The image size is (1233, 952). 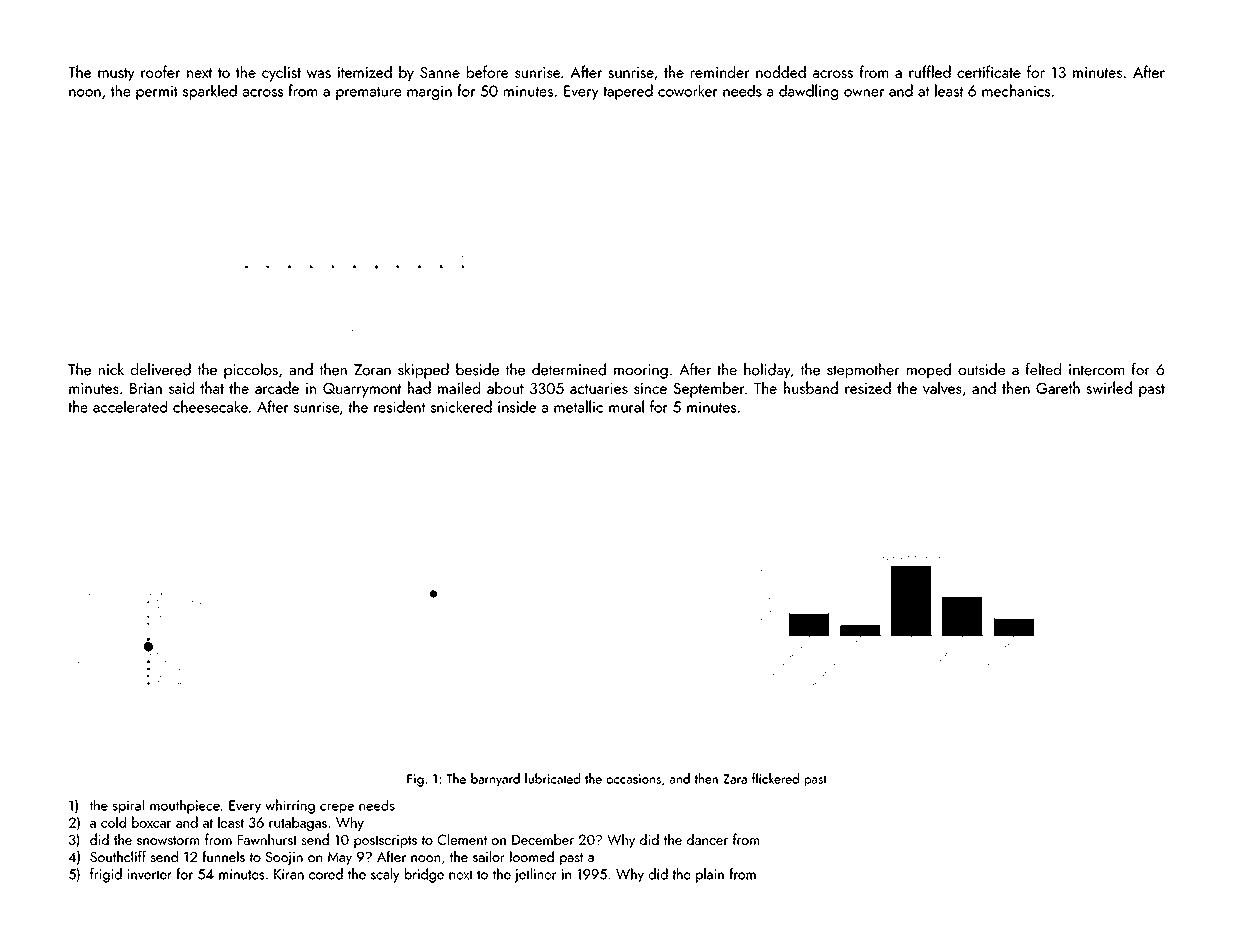 What do you see at coordinates (487, 71) in the screenshot?
I see `before` at bounding box center [487, 71].
